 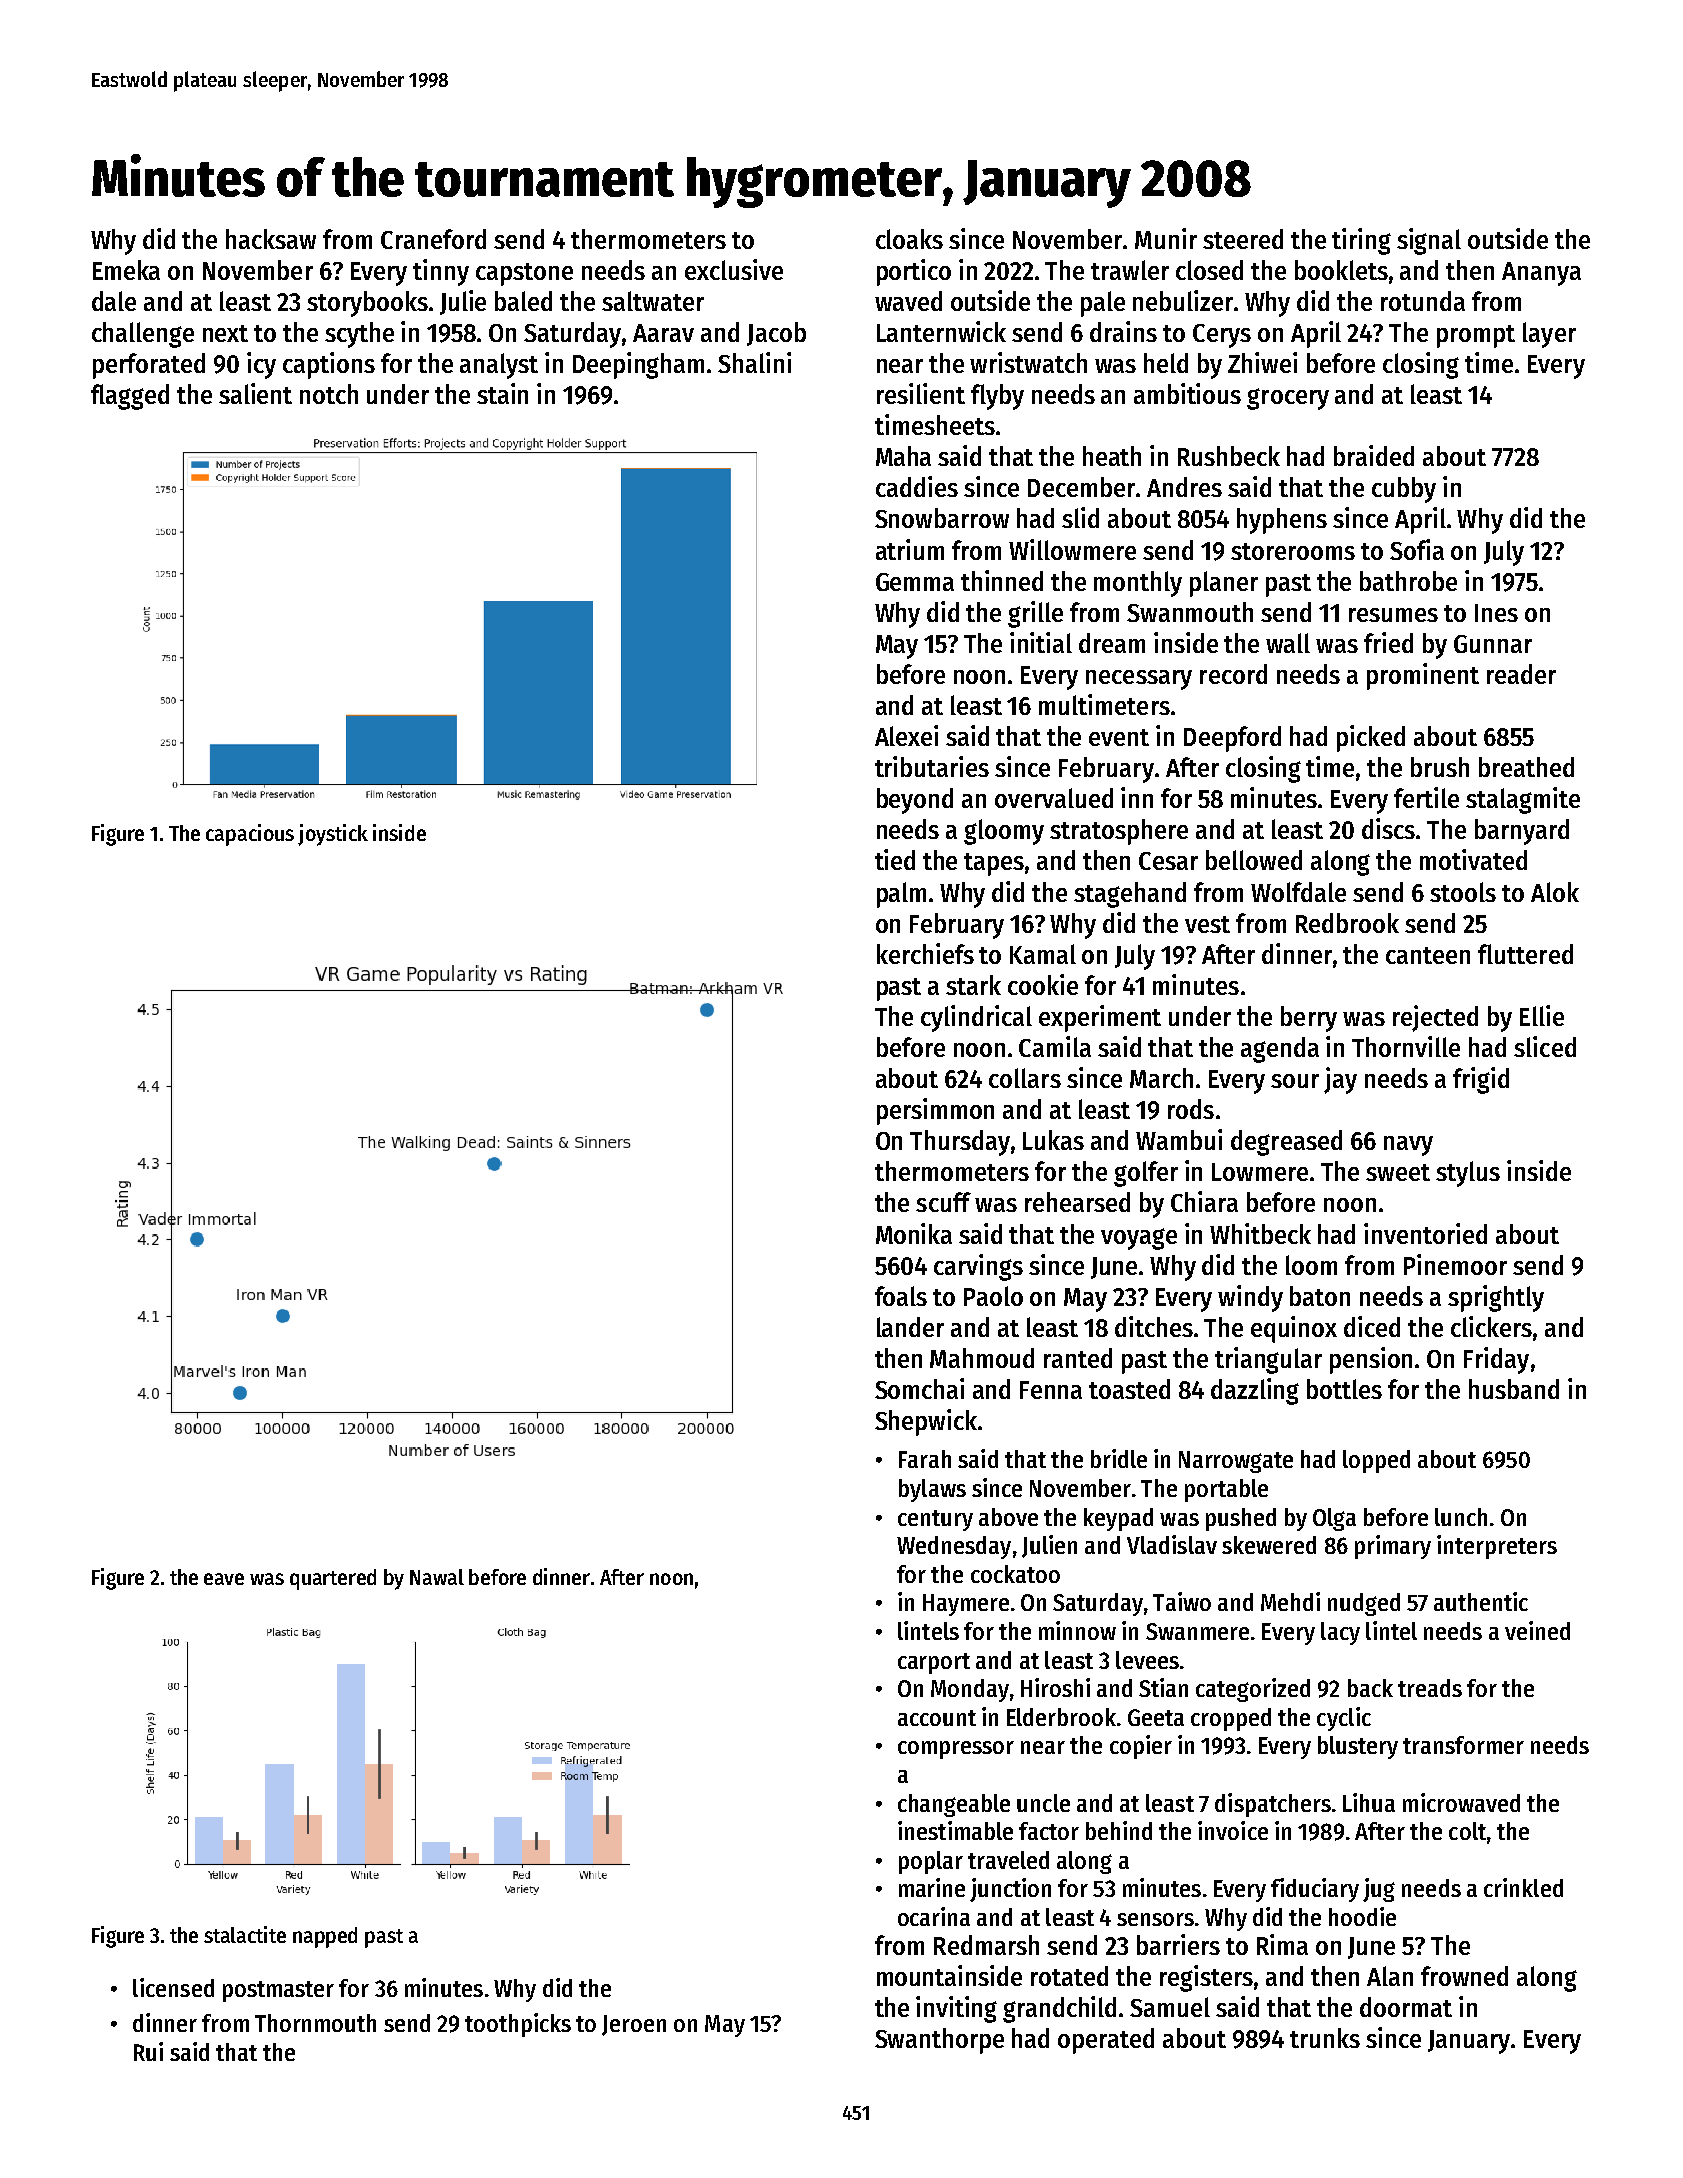 I want to click on interpreters, so click(x=1497, y=1547).
